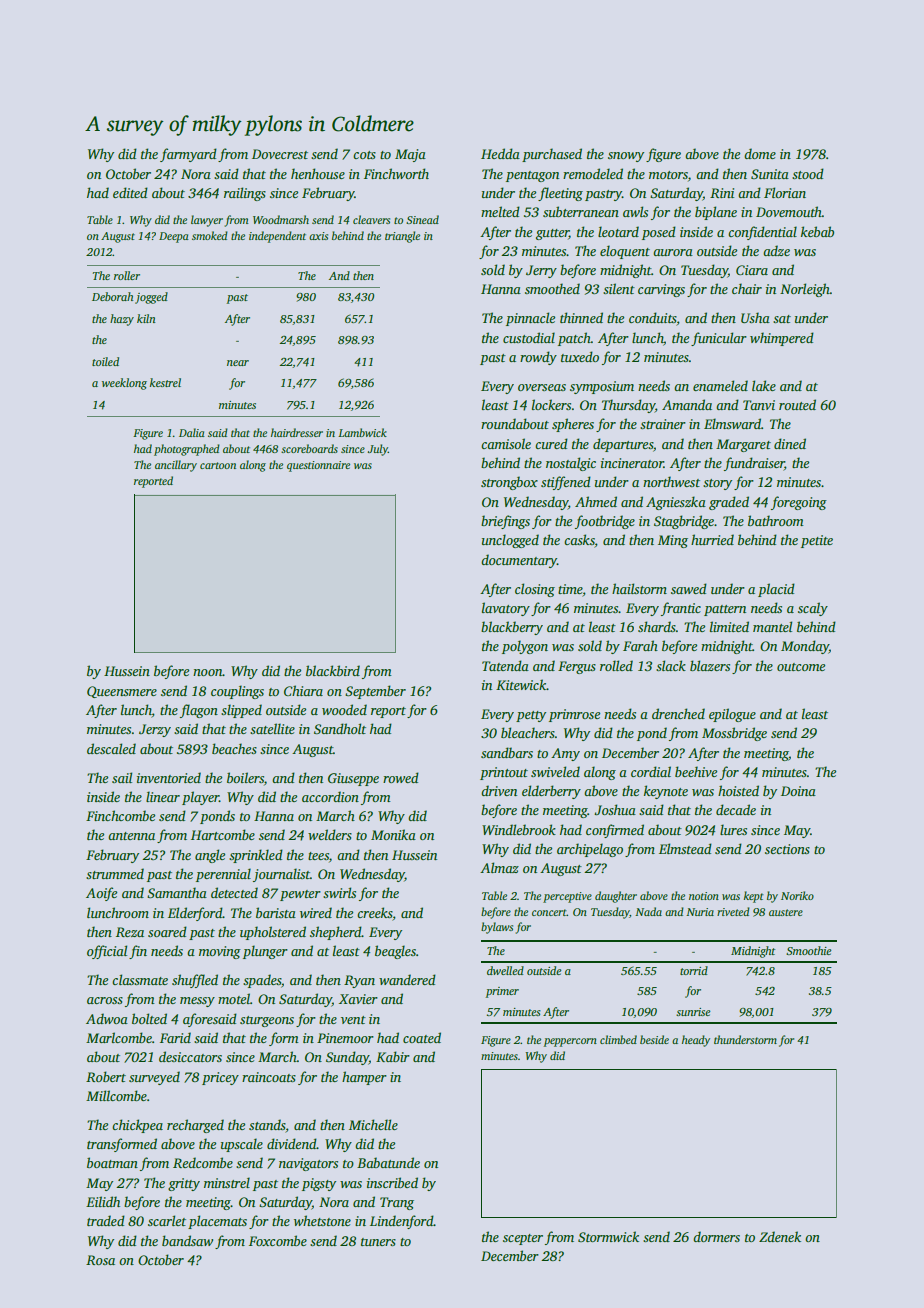  I want to click on northwest, so click(671, 481).
